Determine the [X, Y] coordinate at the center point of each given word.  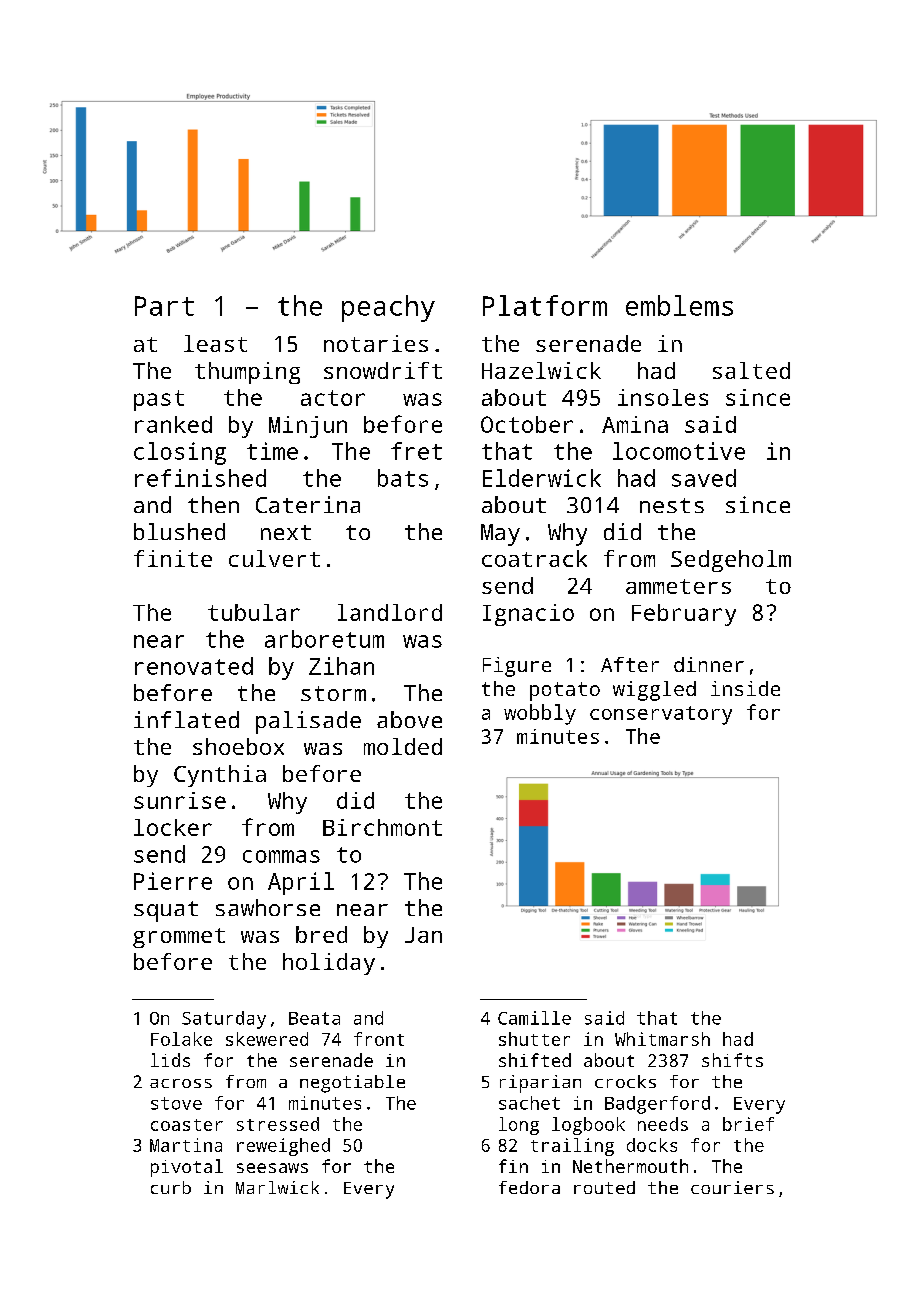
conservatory [661, 715]
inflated [186, 719]
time [272, 451]
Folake [181, 1039]
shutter [534, 1039]
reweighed [283, 1147]
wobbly [540, 714]
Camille [534, 1018]
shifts [732, 1060]
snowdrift [383, 370]
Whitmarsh [662, 1039]
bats [403, 478]
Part [164, 306]
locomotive [679, 451]
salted [751, 370]
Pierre [173, 881]
